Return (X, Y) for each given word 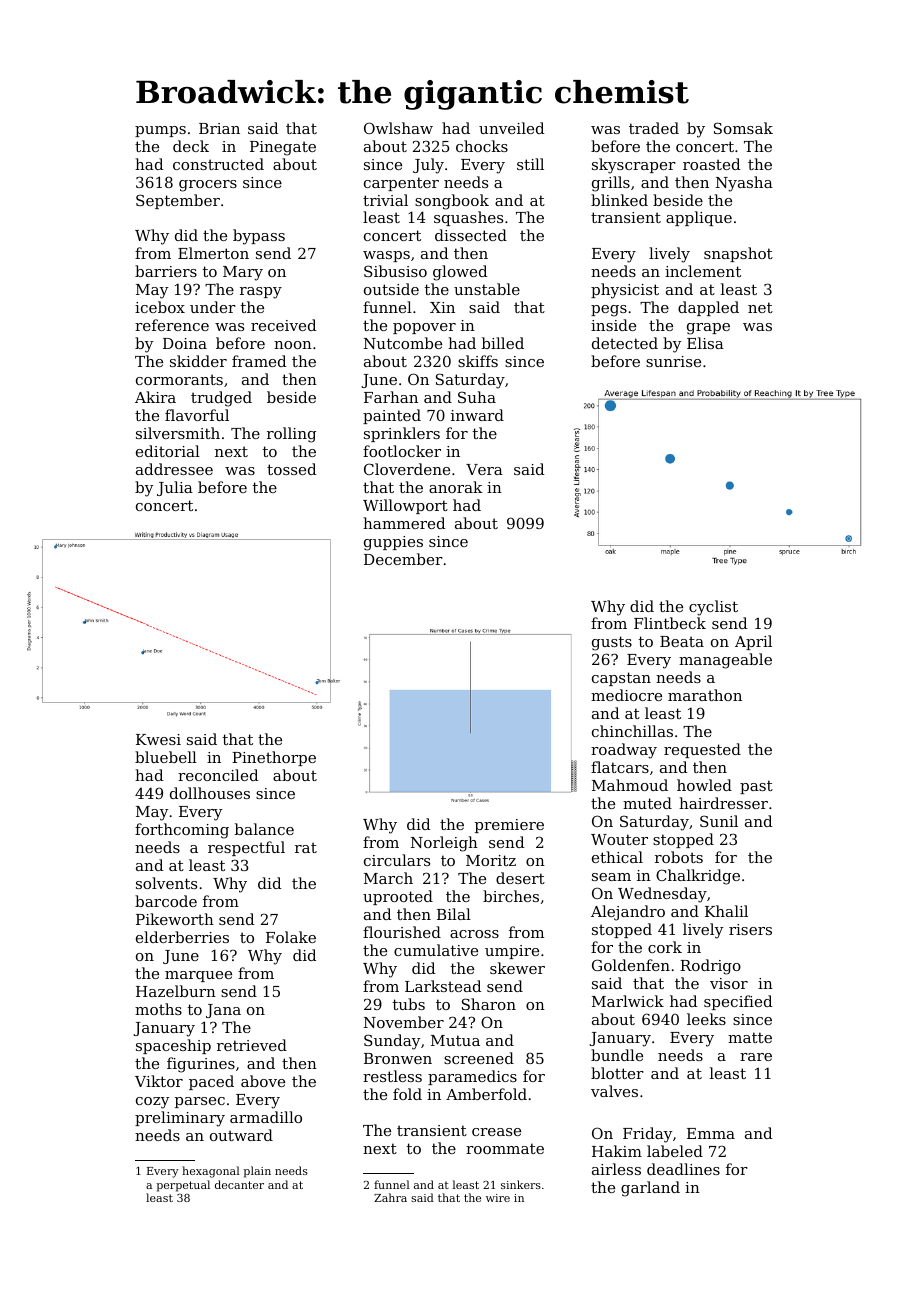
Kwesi (158, 739)
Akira (155, 397)
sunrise (673, 361)
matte (750, 1037)
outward (241, 1135)
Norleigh (444, 844)
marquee (198, 976)
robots (679, 857)
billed (503, 343)
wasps (386, 256)
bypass (259, 237)
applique (699, 218)
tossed (291, 469)
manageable (725, 661)
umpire (512, 952)
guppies (393, 543)
